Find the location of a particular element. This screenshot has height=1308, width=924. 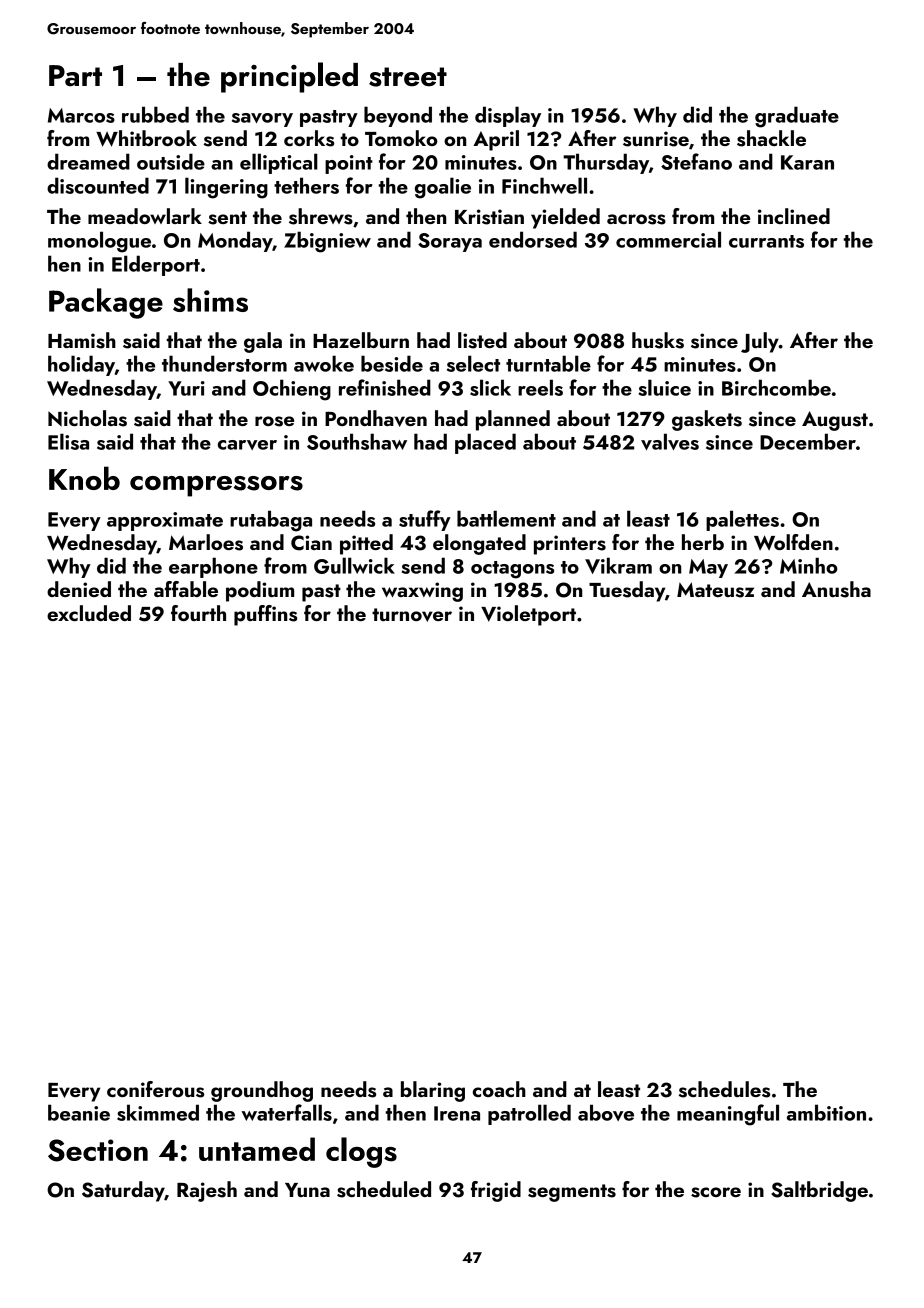

Anusha is located at coordinates (836, 589).
